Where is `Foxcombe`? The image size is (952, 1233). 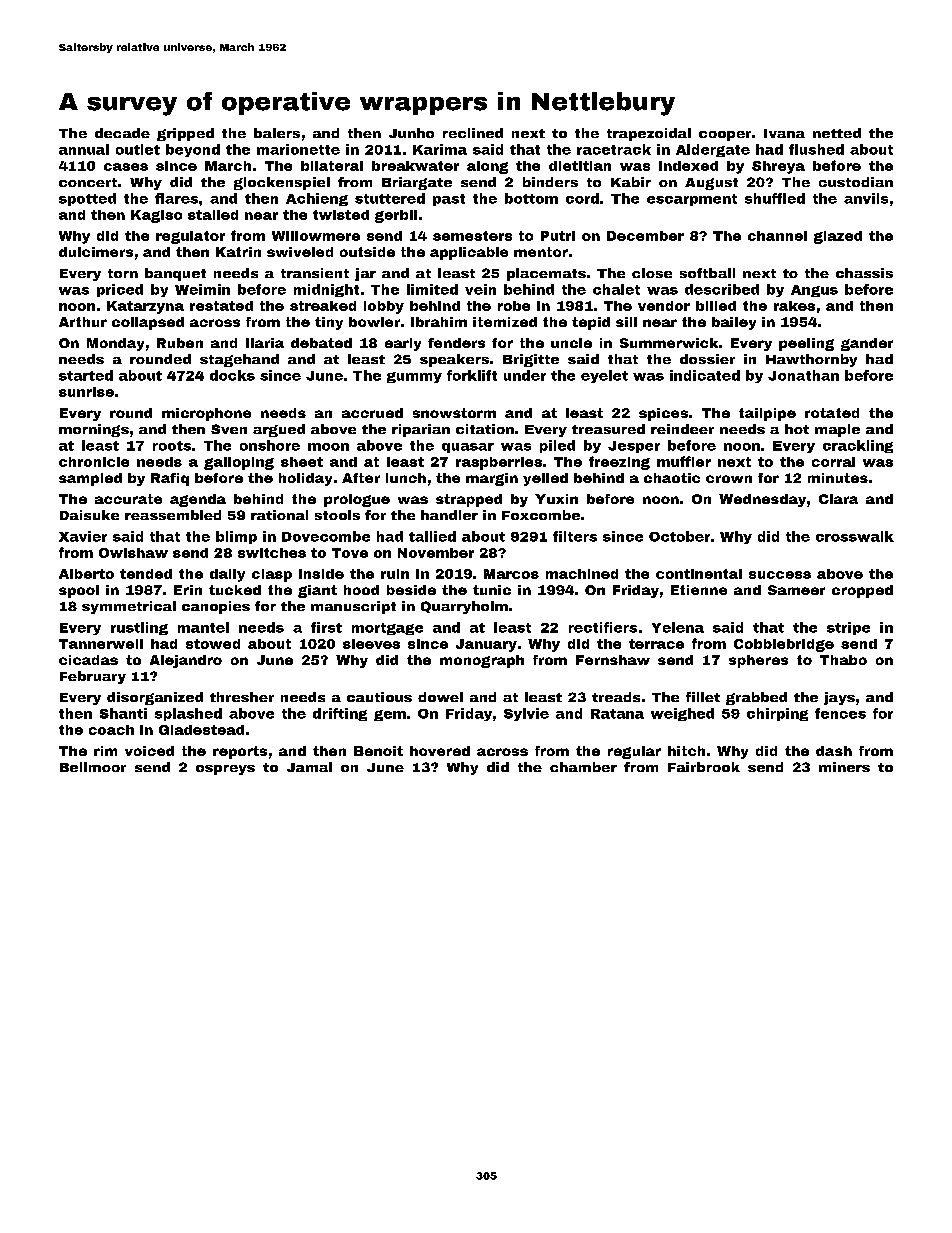 Foxcombe is located at coordinates (541, 515).
